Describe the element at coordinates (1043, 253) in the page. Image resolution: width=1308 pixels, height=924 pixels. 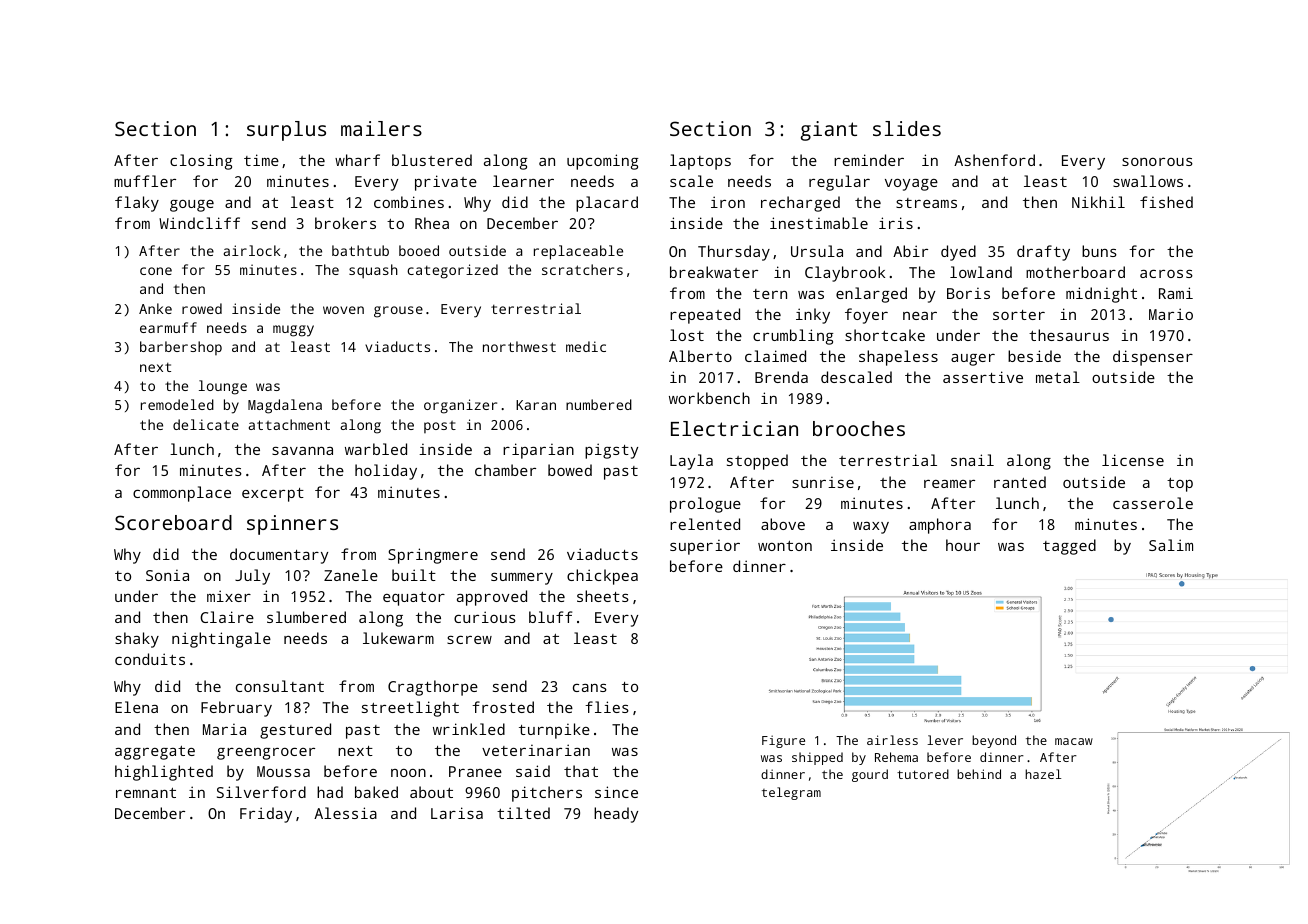
I see `drafty` at that location.
